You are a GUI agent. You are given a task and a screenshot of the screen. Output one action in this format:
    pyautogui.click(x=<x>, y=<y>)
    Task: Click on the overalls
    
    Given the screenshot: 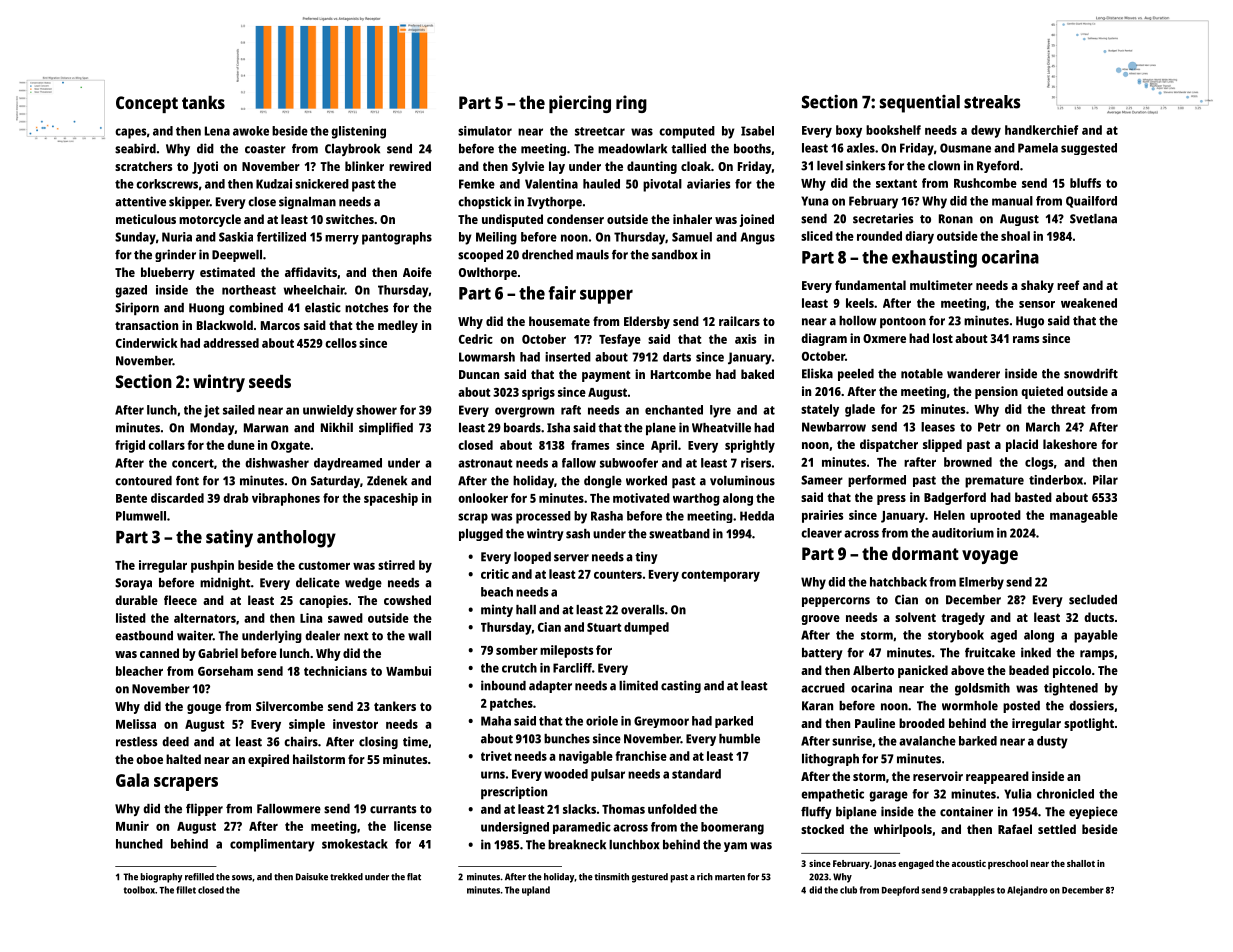 What is the action you would take?
    pyautogui.click(x=642, y=610)
